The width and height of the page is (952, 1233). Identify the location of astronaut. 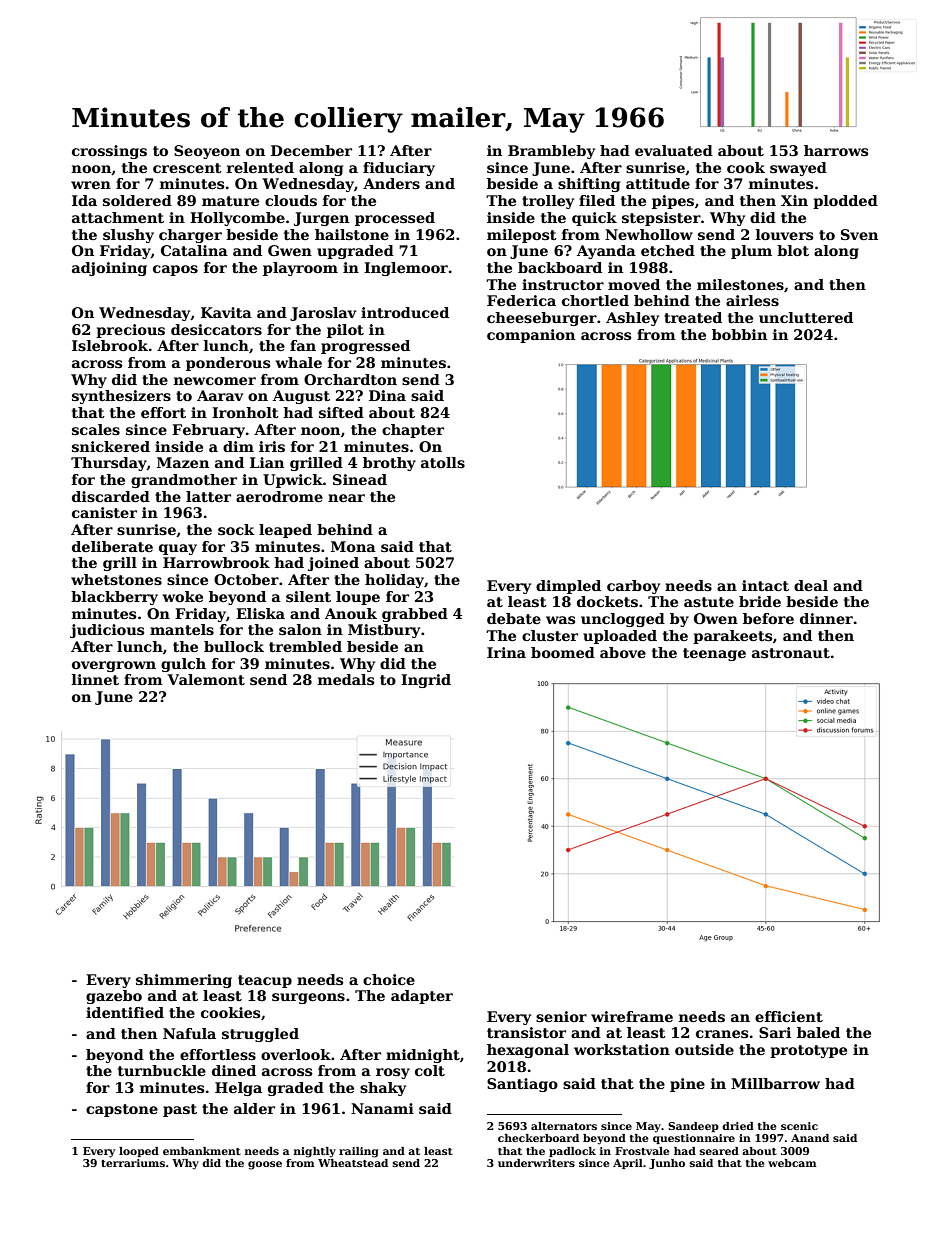
(791, 653).
